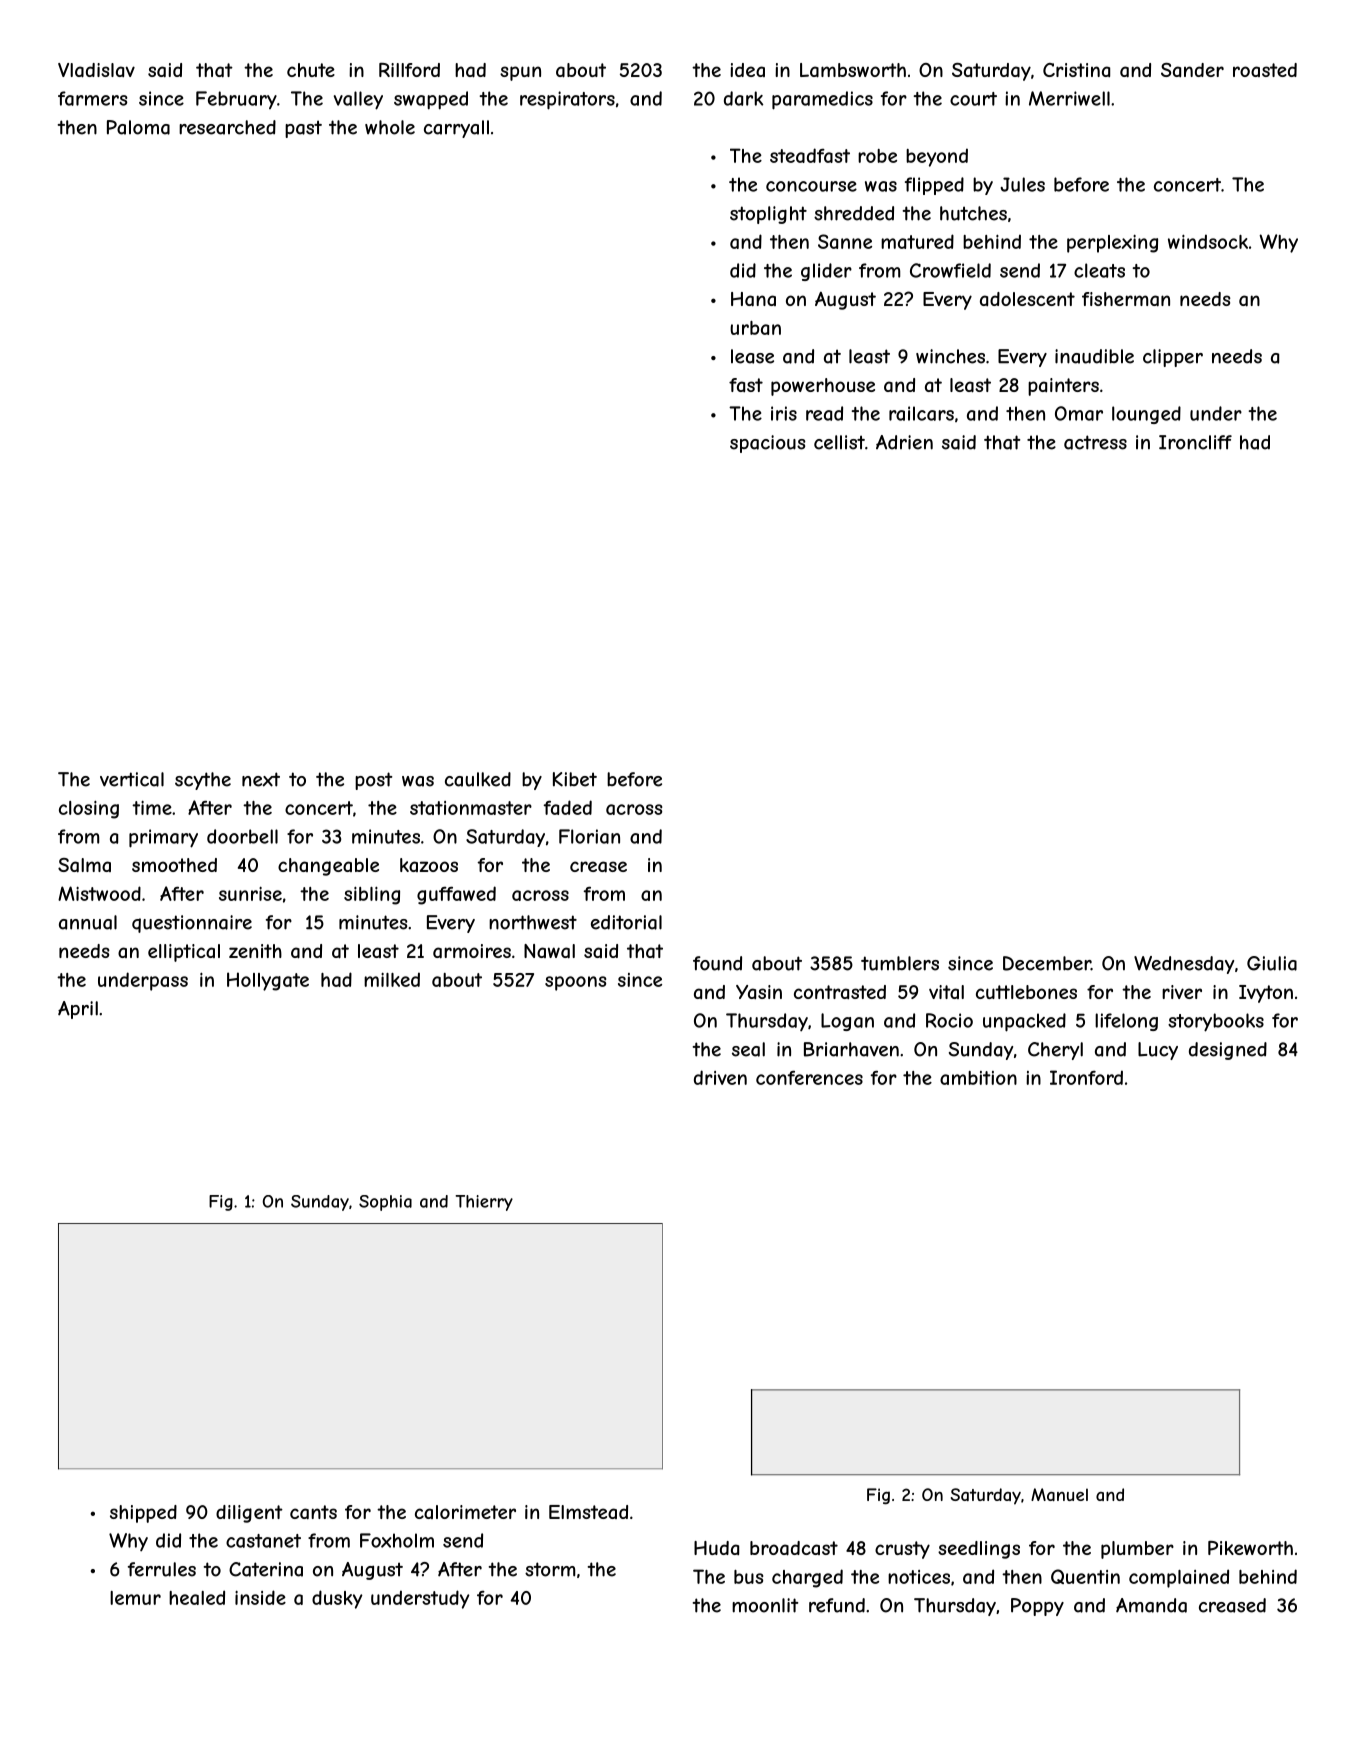  What do you see at coordinates (303, 129) in the screenshot?
I see `past` at bounding box center [303, 129].
